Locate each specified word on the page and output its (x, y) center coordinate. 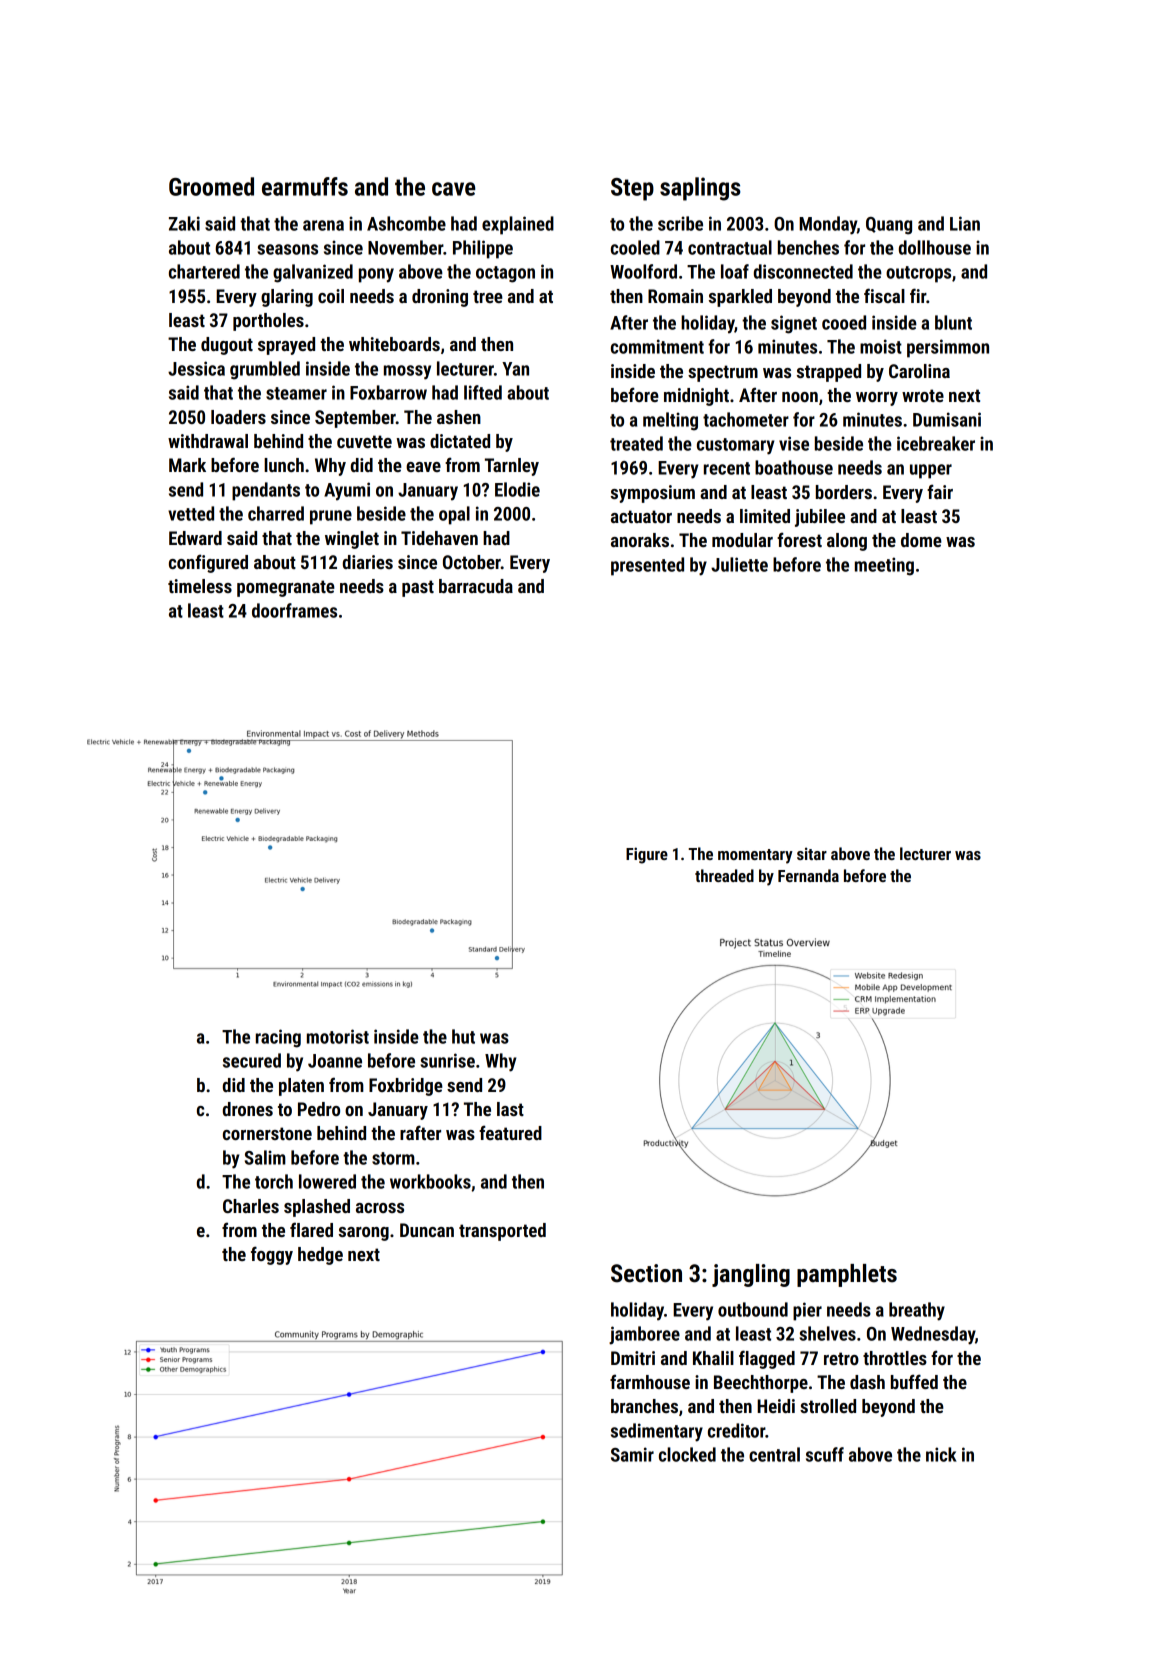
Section (646, 1273)
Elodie (517, 489)
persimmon (948, 348)
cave (453, 189)
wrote (923, 395)
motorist (338, 1036)
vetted (191, 513)
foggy (272, 1255)
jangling (751, 1275)
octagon (505, 274)
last (510, 1109)
